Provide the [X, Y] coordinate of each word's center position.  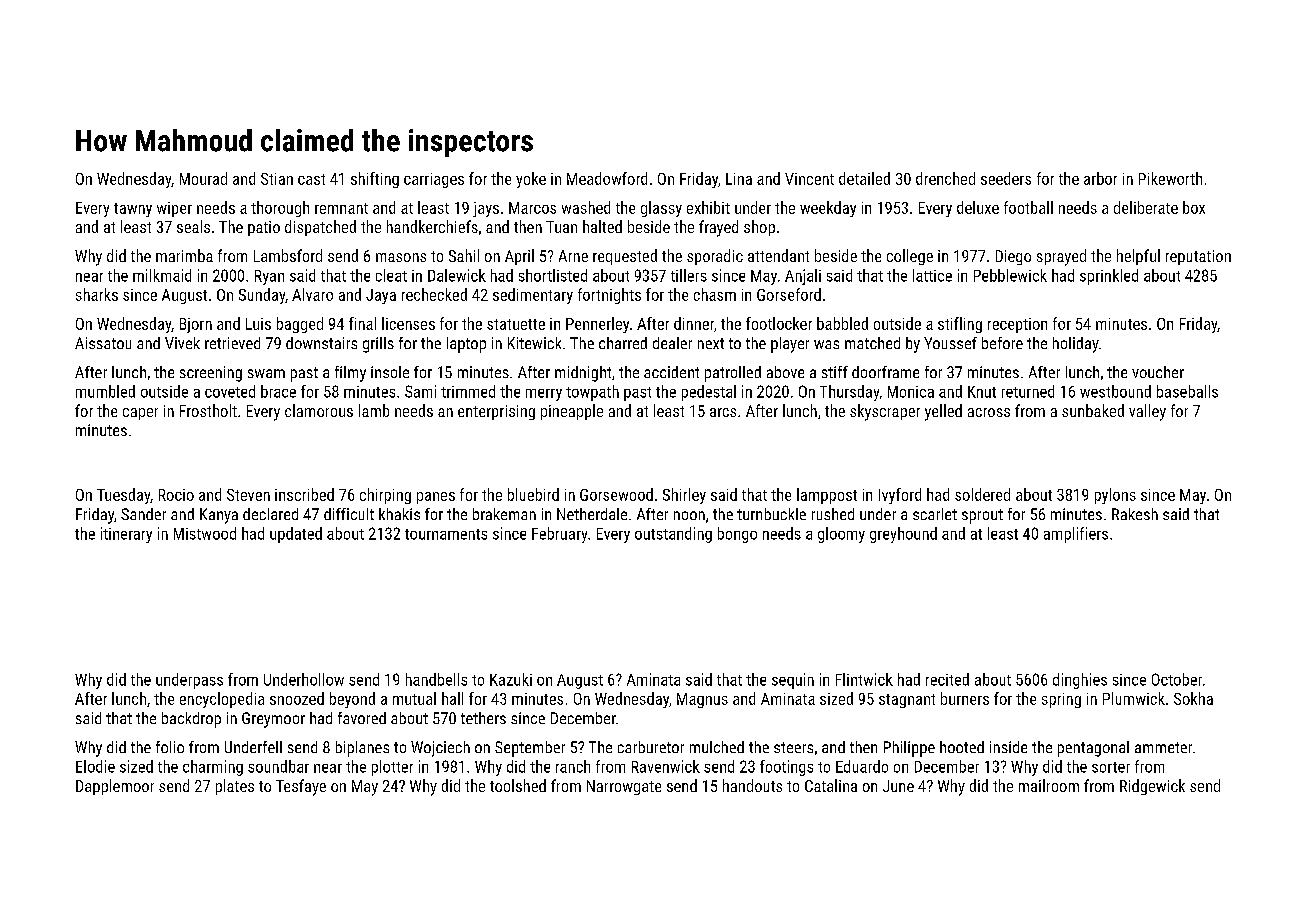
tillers [689, 275]
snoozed [297, 698]
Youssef [950, 343]
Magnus [702, 700]
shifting [375, 180]
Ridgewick [1152, 787]
